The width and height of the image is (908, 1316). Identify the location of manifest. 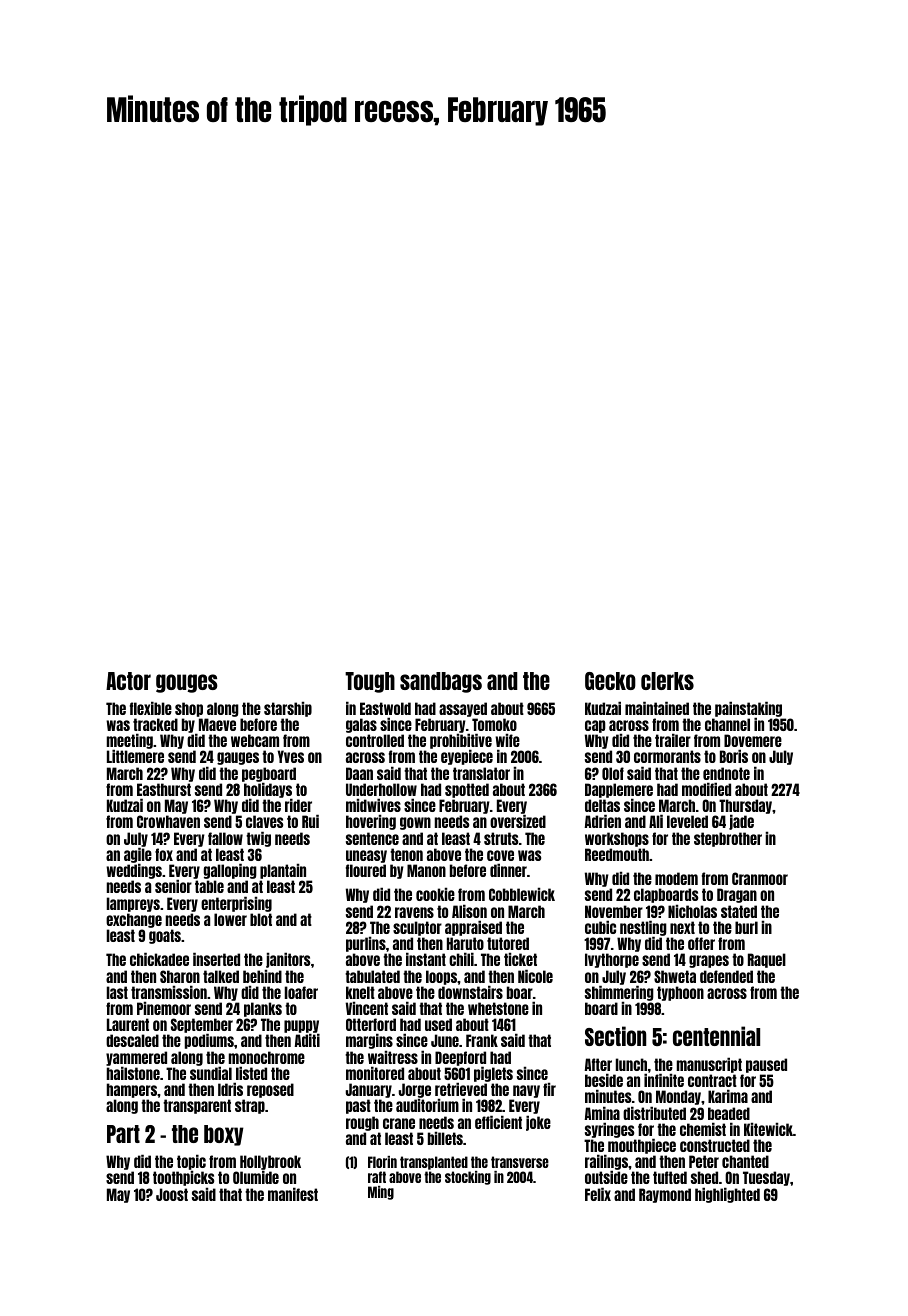
(293, 1194).
